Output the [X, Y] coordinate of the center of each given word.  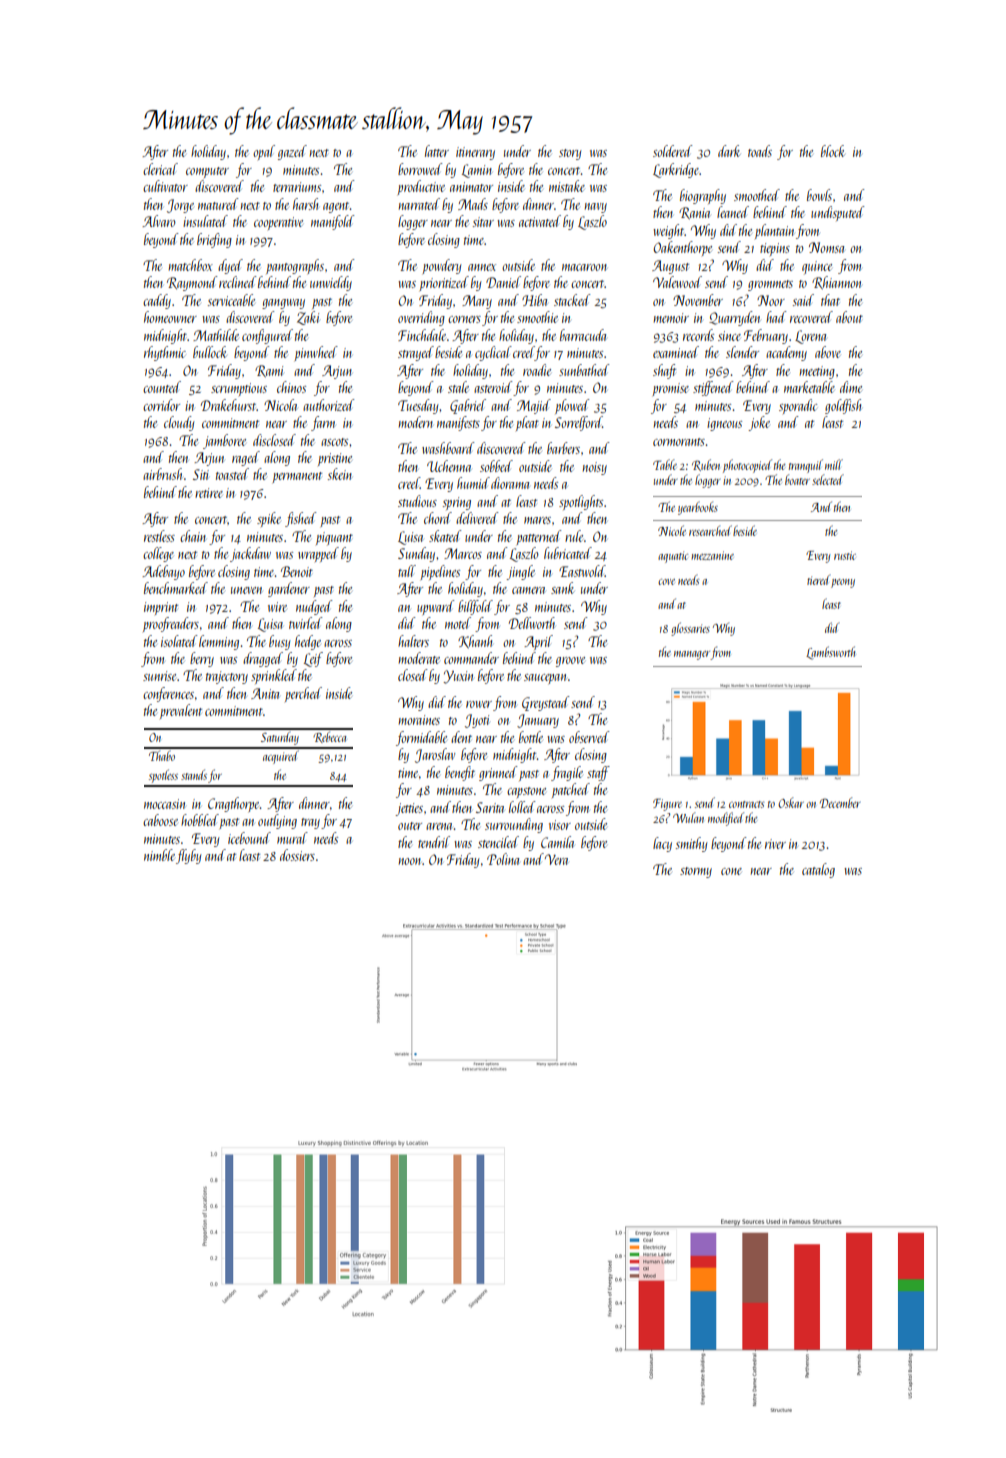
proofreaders [171, 624]
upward [436, 607]
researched [710, 530]
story [570, 154]
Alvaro [159, 221]
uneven [246, 590]
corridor [161, 405]
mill [834, 464]
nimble [159, 855]
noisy [595, 468]
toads [760, 151]
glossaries [690, 629]
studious [417, 501]
